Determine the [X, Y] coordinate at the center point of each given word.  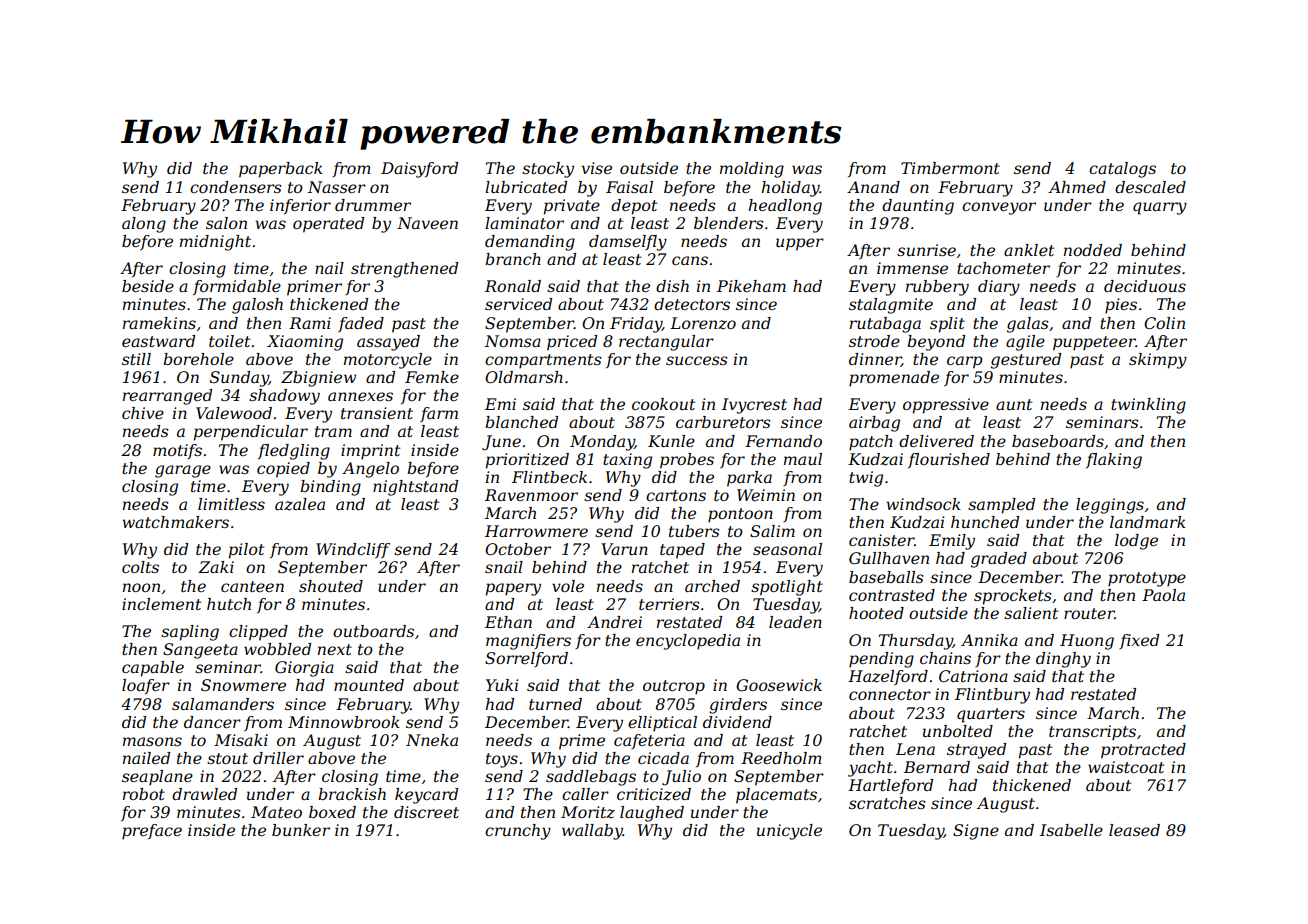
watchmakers [175, 522]
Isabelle [1071, 830]
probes [687, 461]
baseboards [1058, 441]
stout [227, 758]
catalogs [1122, 170]
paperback [281, 170]
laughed [652, 814]
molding [752, 170]
